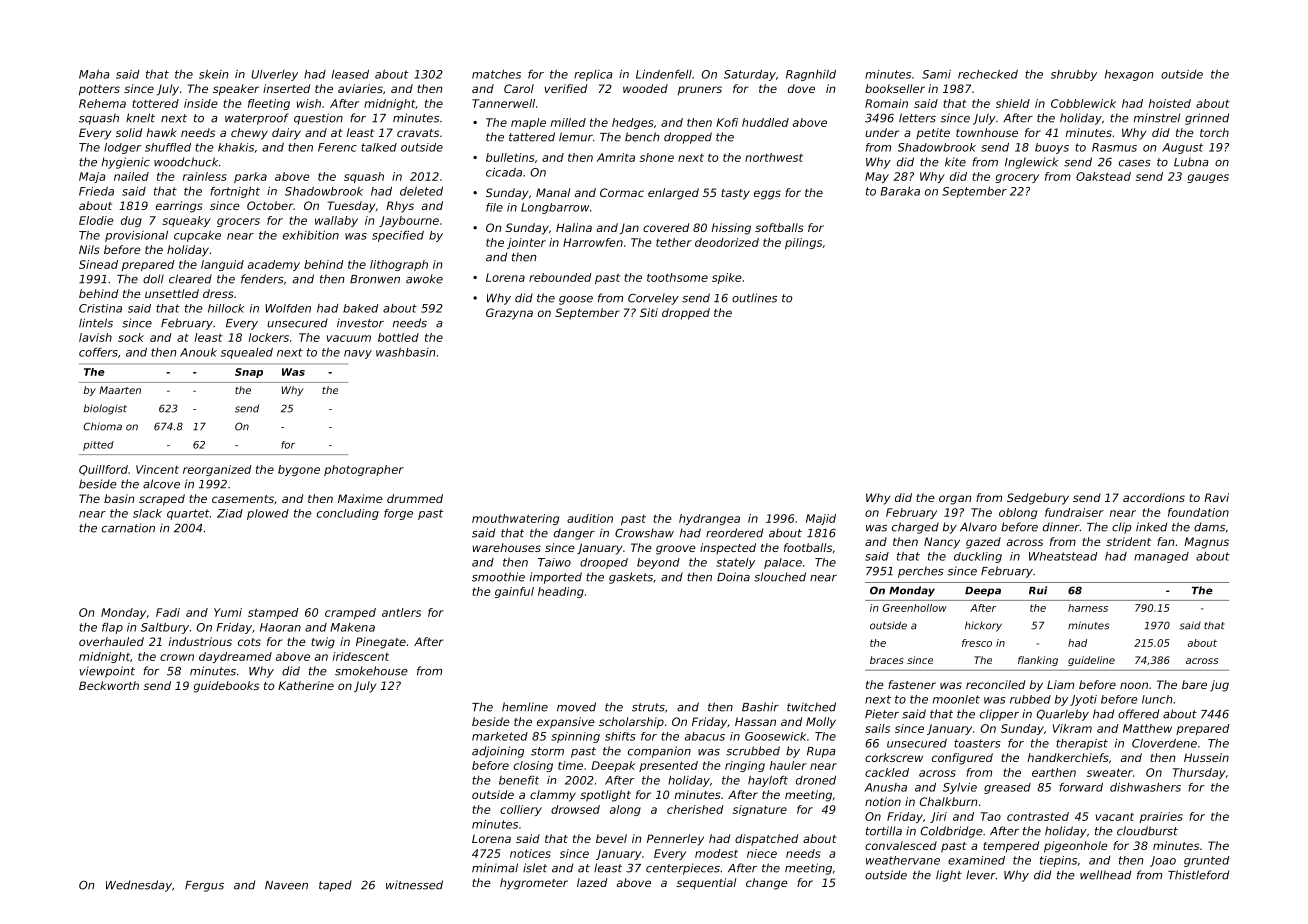 This screenshot has height=924, width=1308. Describe the element at coordinates (204, 886) in the screenshot. I see `Fergus` at that location.
